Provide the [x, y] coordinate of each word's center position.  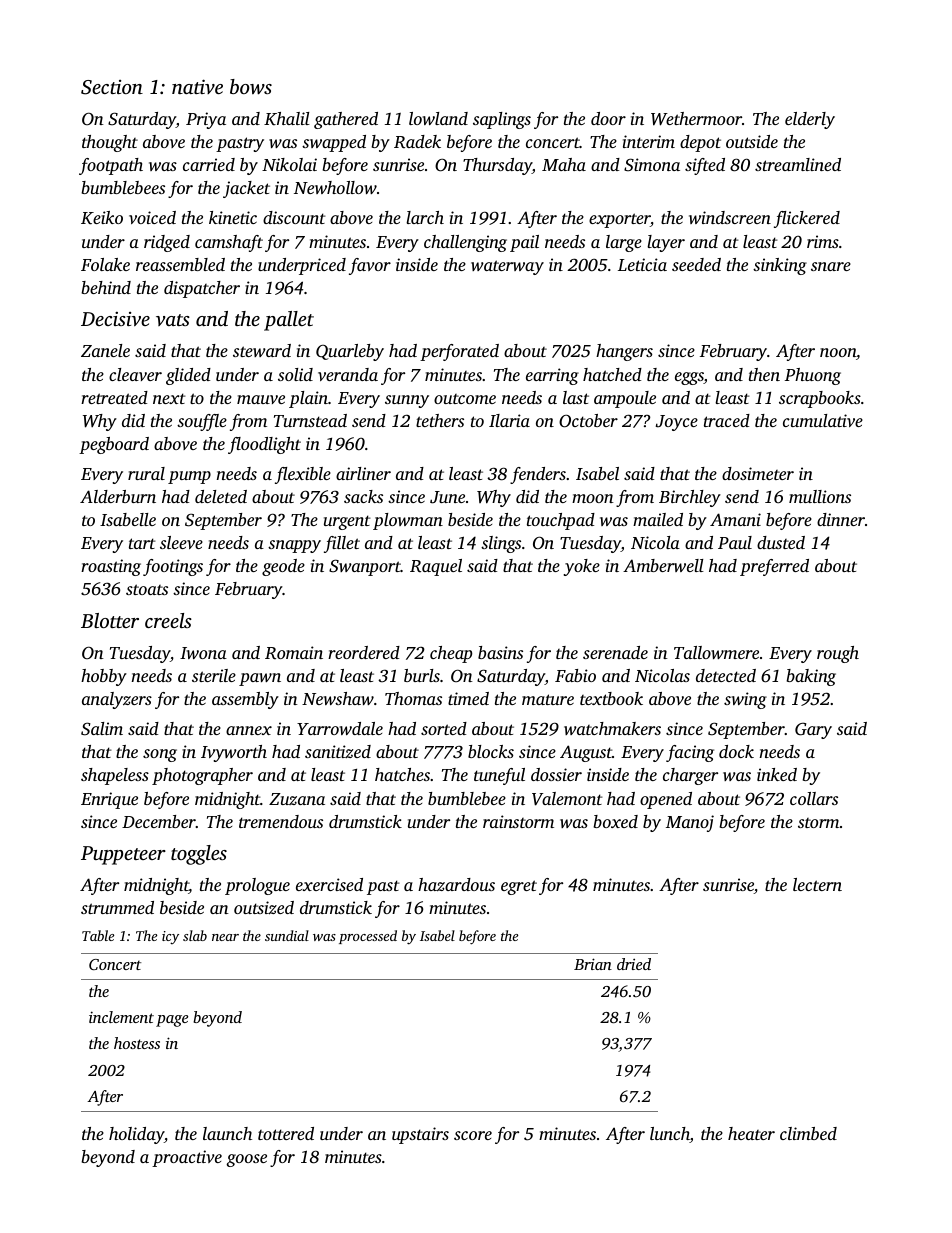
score [473, 1135]
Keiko [102, 218]
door [608, 118]
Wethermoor [696, 119]
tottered [286, 1133]
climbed [808, 1133]
